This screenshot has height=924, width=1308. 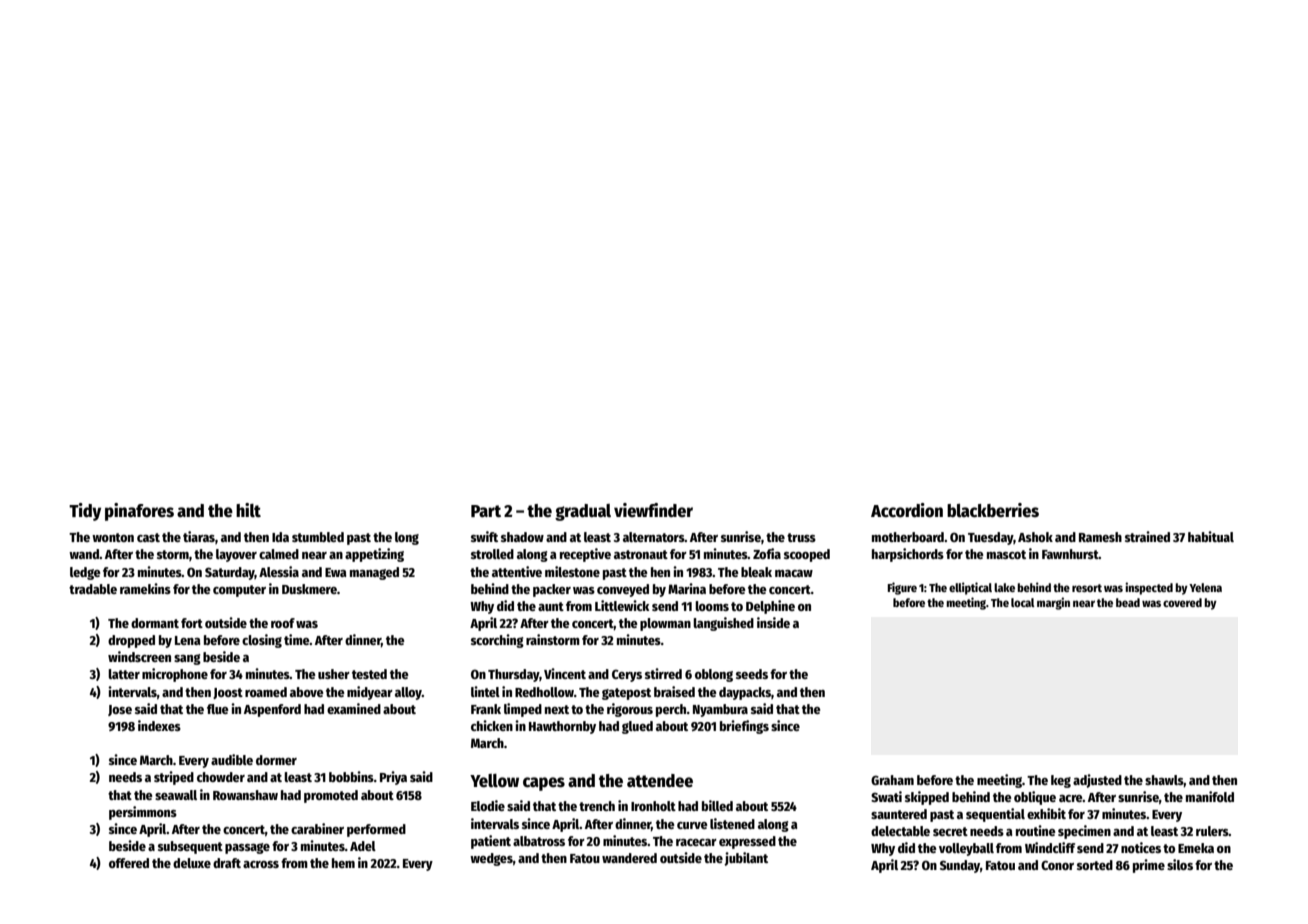 What do you see at coordinates (317, 828) in the screenshot?
I see `carabiner` at bounding box center [317, 828].
